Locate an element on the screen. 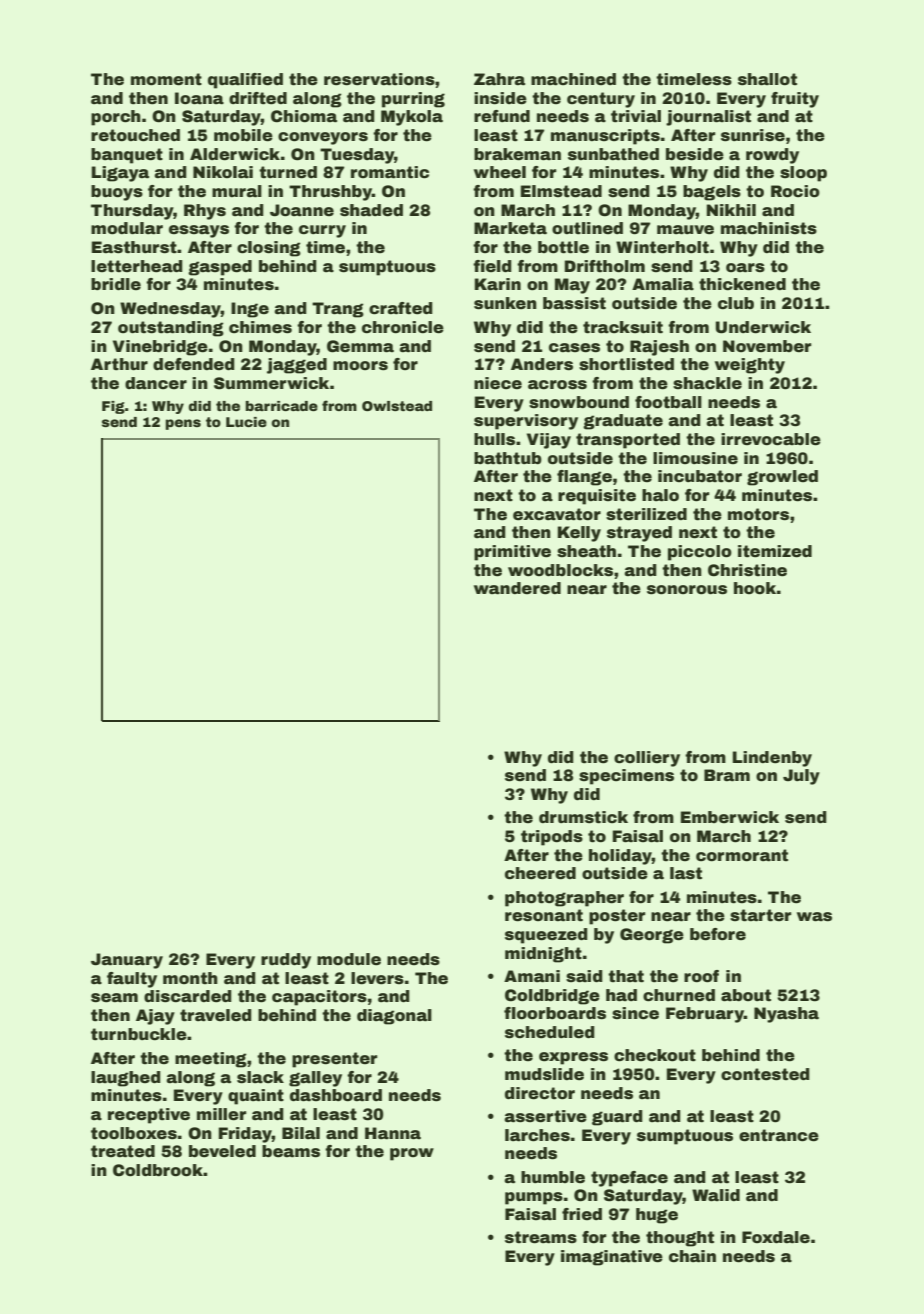 Image resolution: width=924 pixels, height=1314 pixels. Zahra is located at coordinates (499, 79).
